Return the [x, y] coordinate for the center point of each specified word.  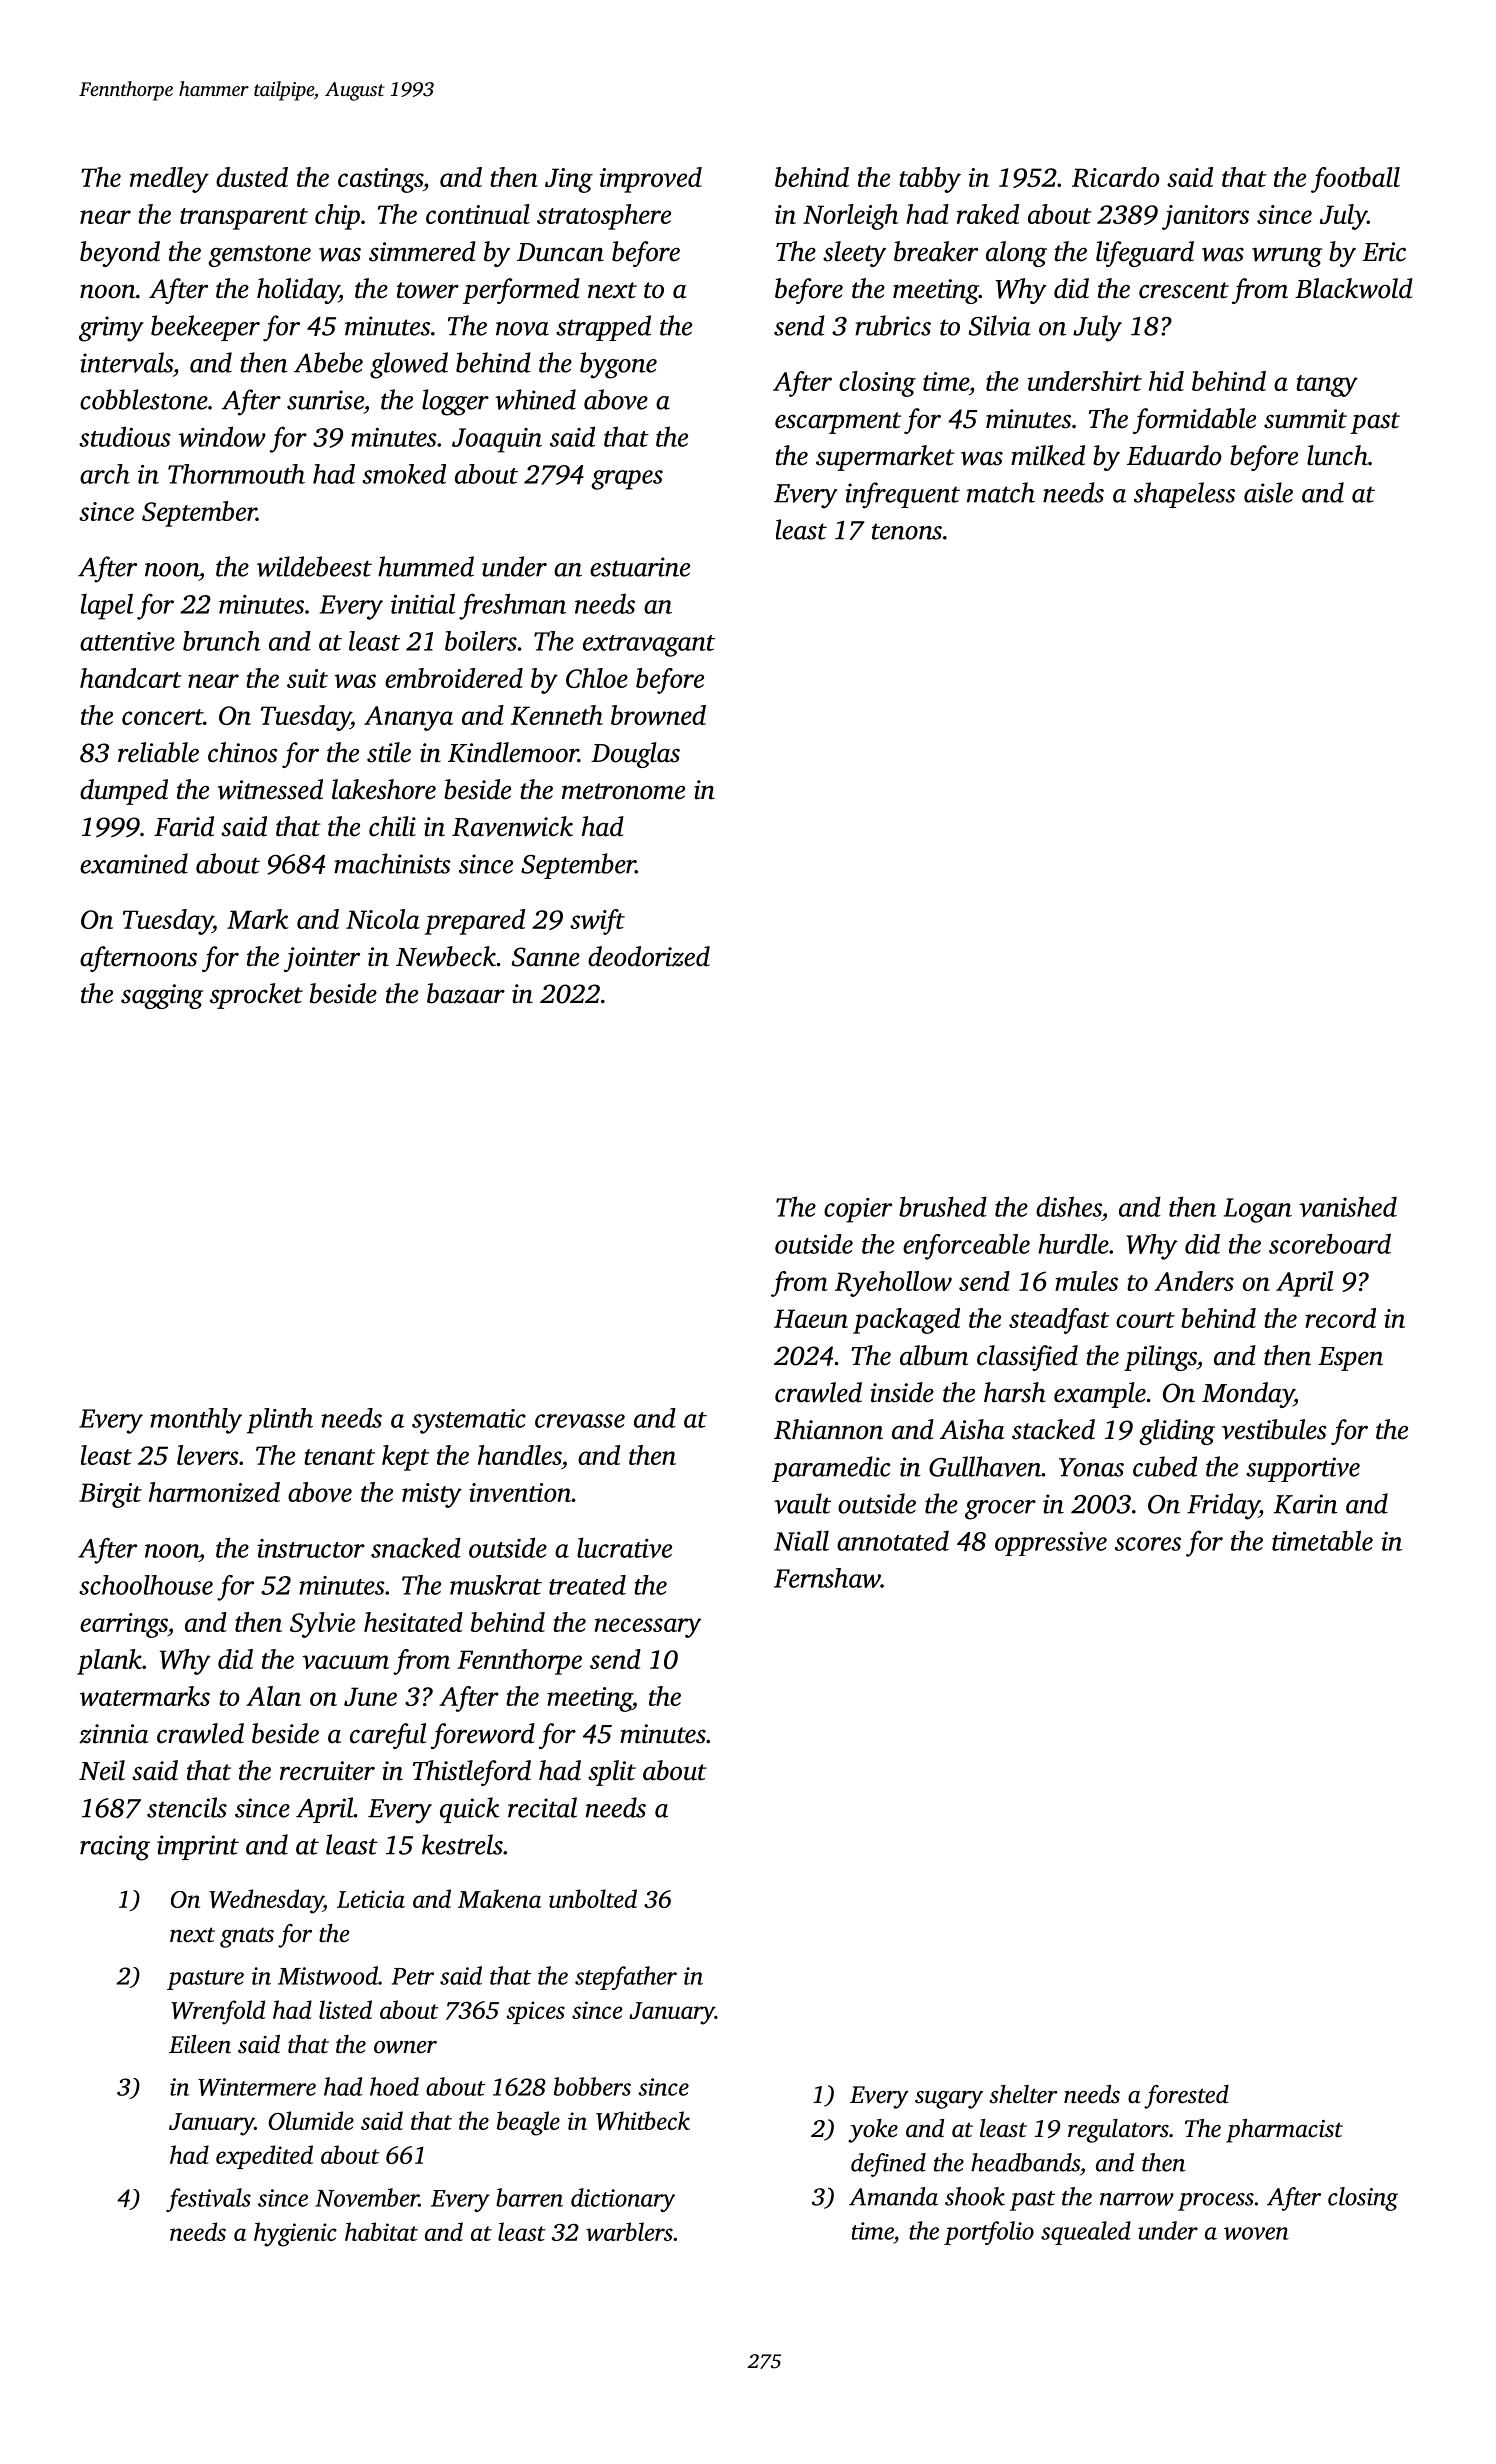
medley [169, 180]
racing [115, 1848]
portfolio [989, 2233]
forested [1186, 2097]
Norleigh [850, 217]
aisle [1268, 492]
